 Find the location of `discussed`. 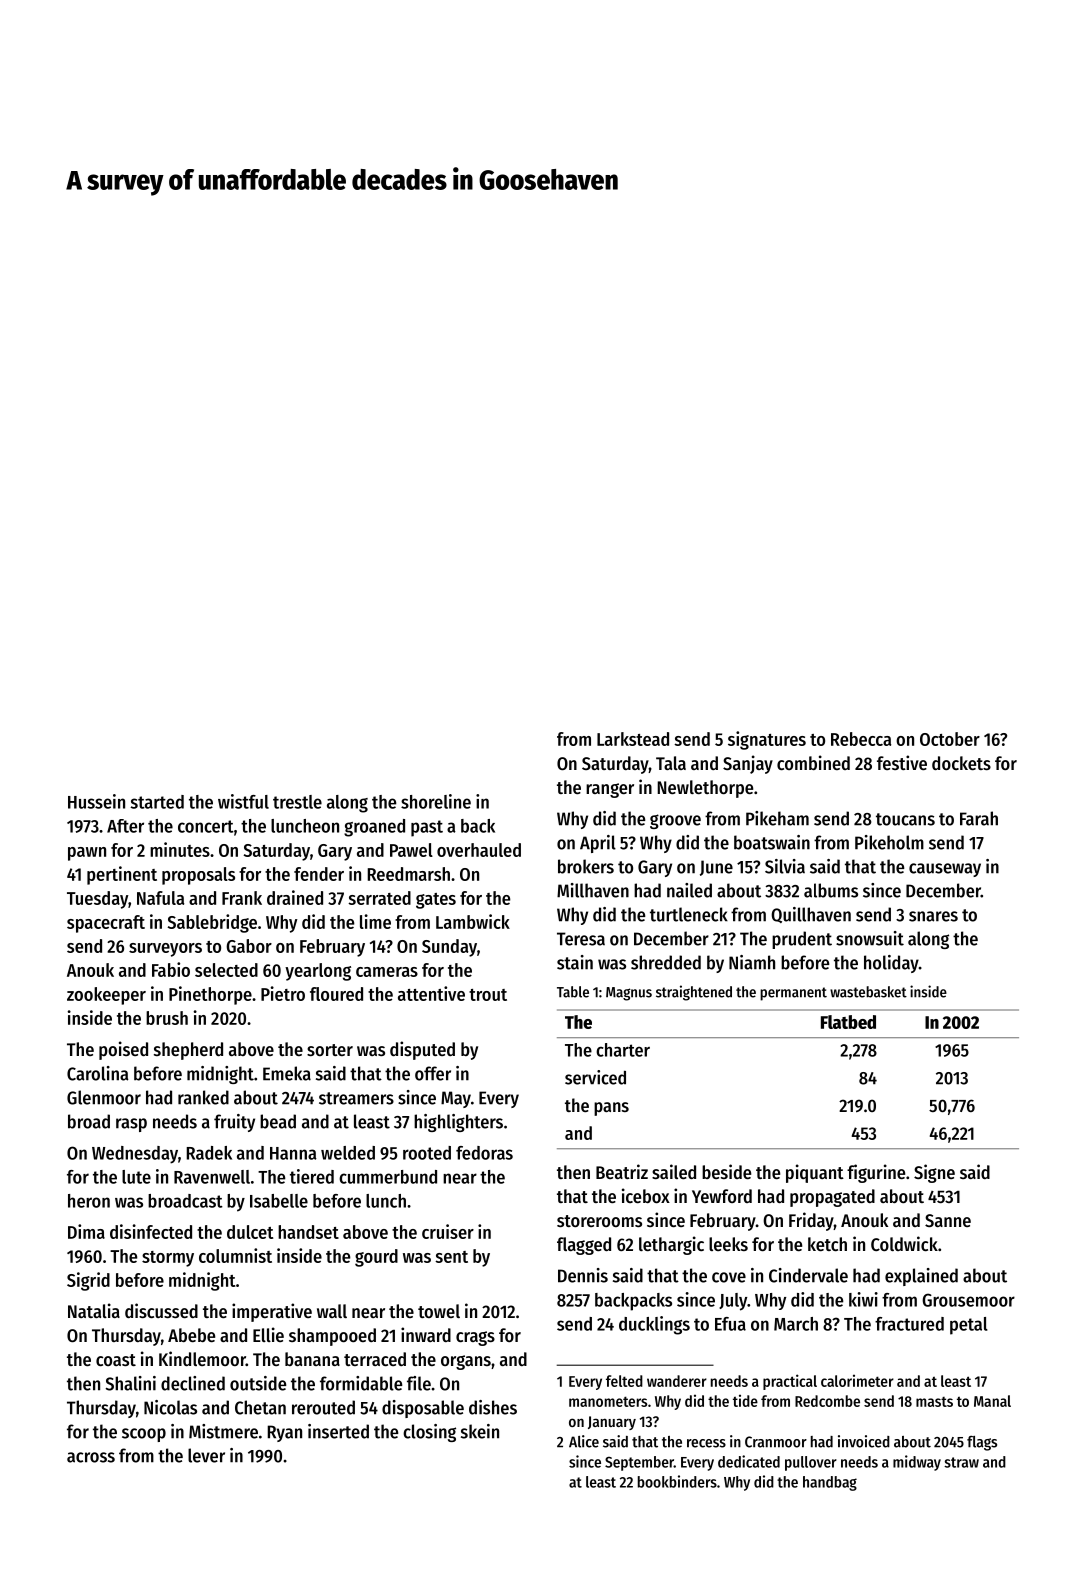

discussed is located at coordinates (161, 1310).
